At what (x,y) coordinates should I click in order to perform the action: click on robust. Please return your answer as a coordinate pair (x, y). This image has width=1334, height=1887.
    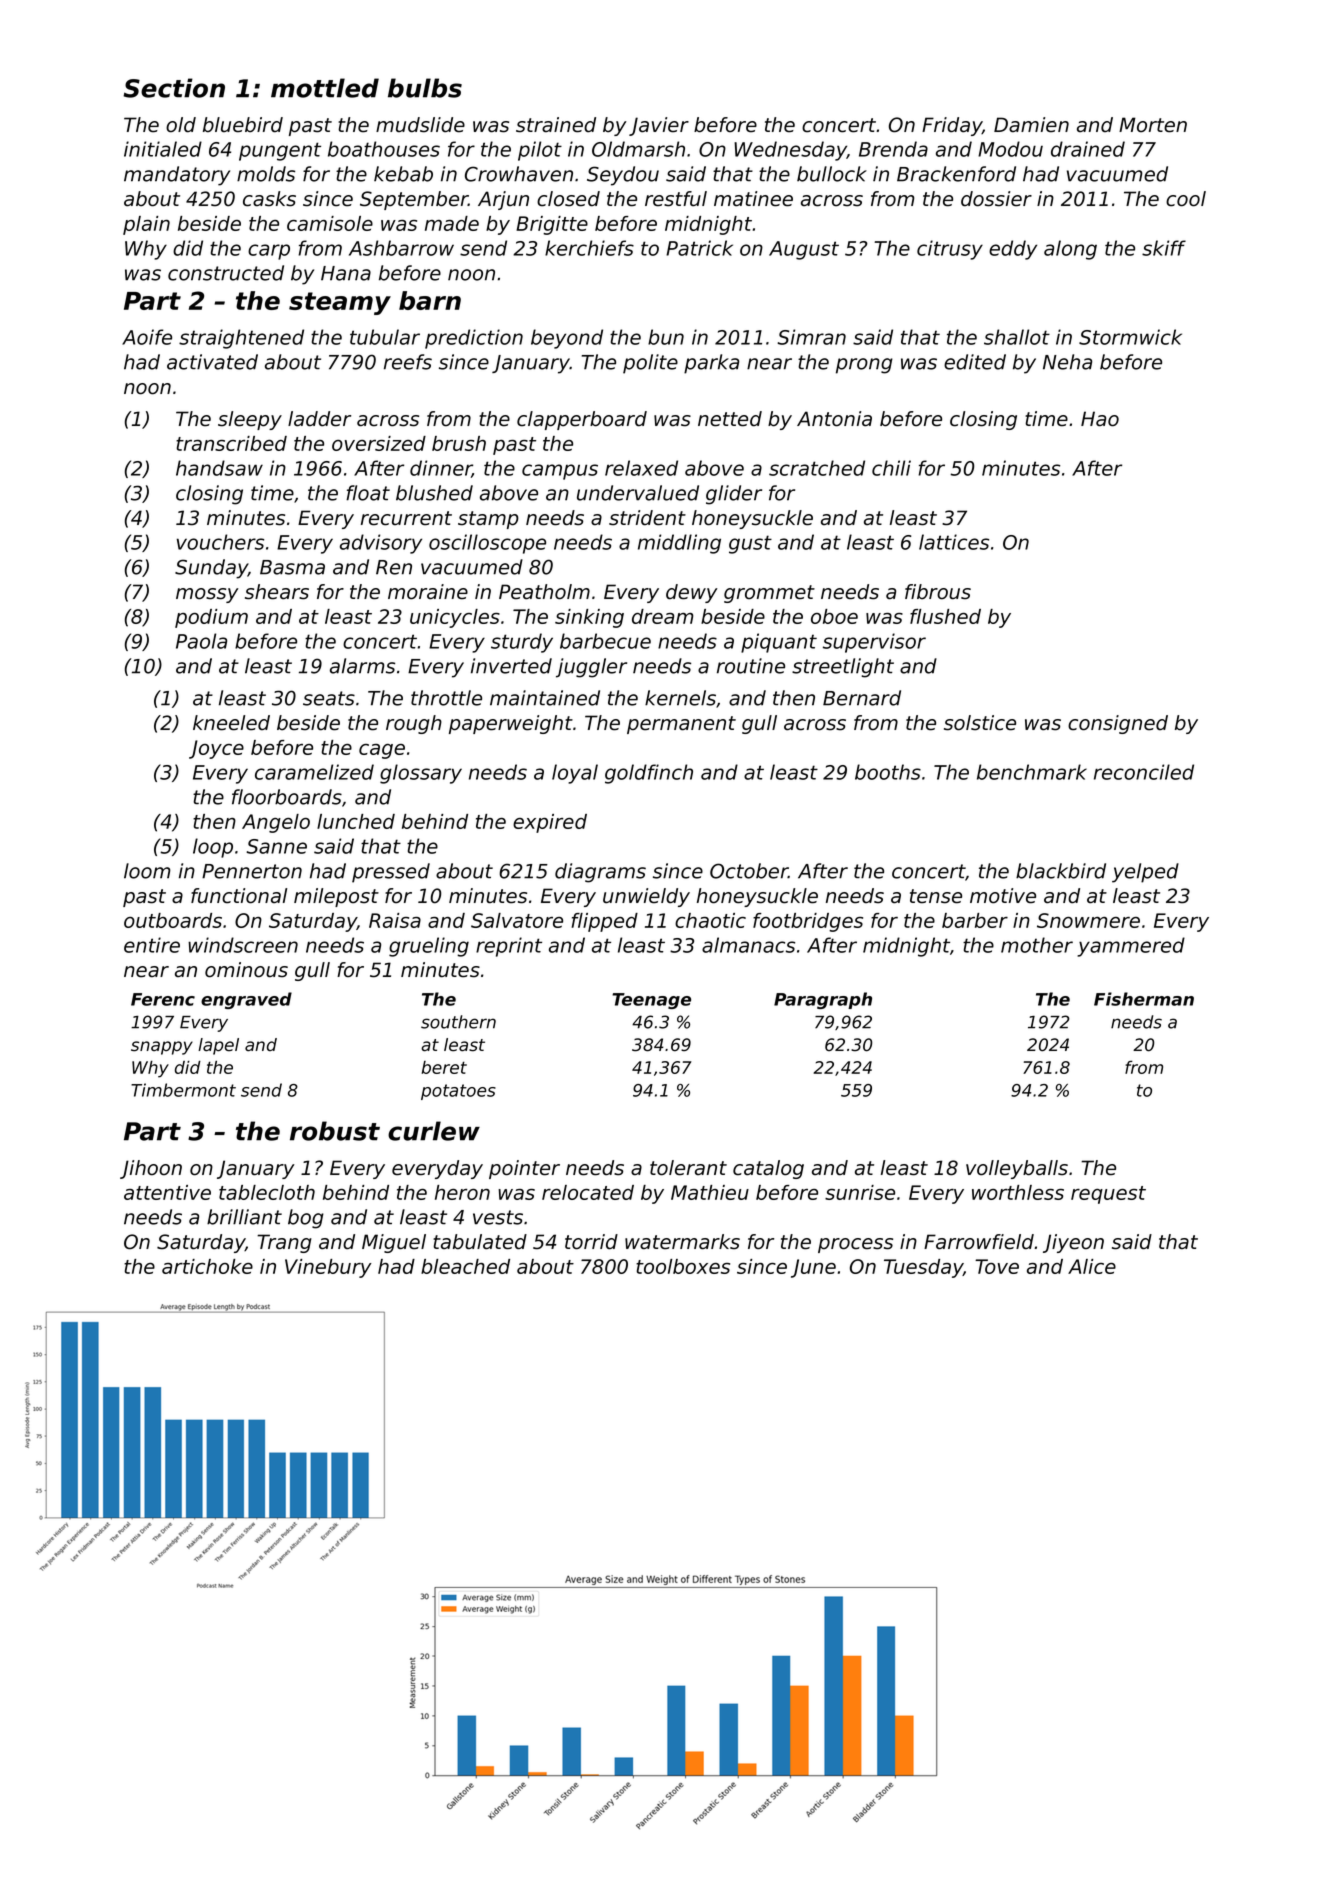
    Looking at the image, I should click on (335, 1131).
